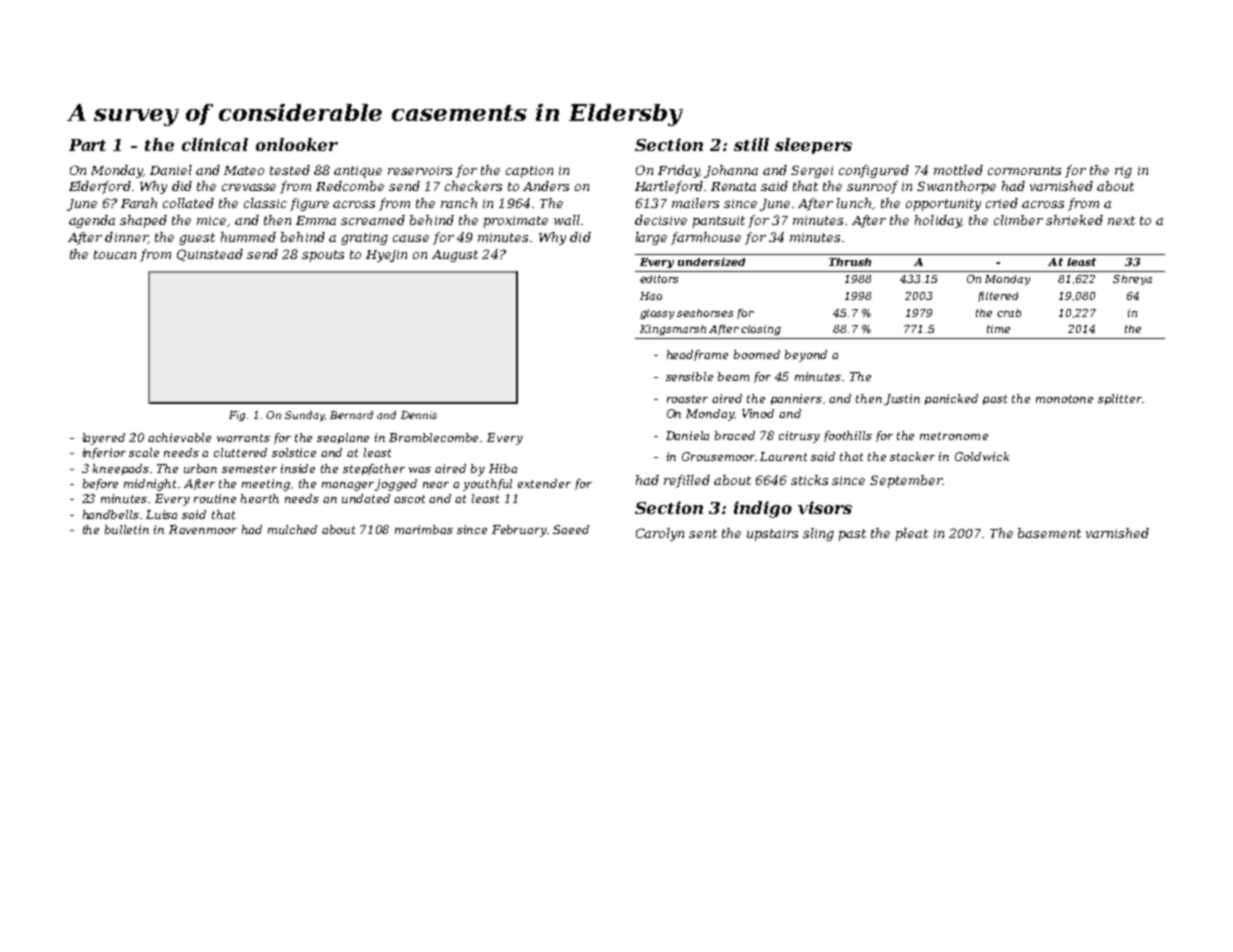 This document has width=1233, height=952. I want to click on shaped, so click(143, 221).
